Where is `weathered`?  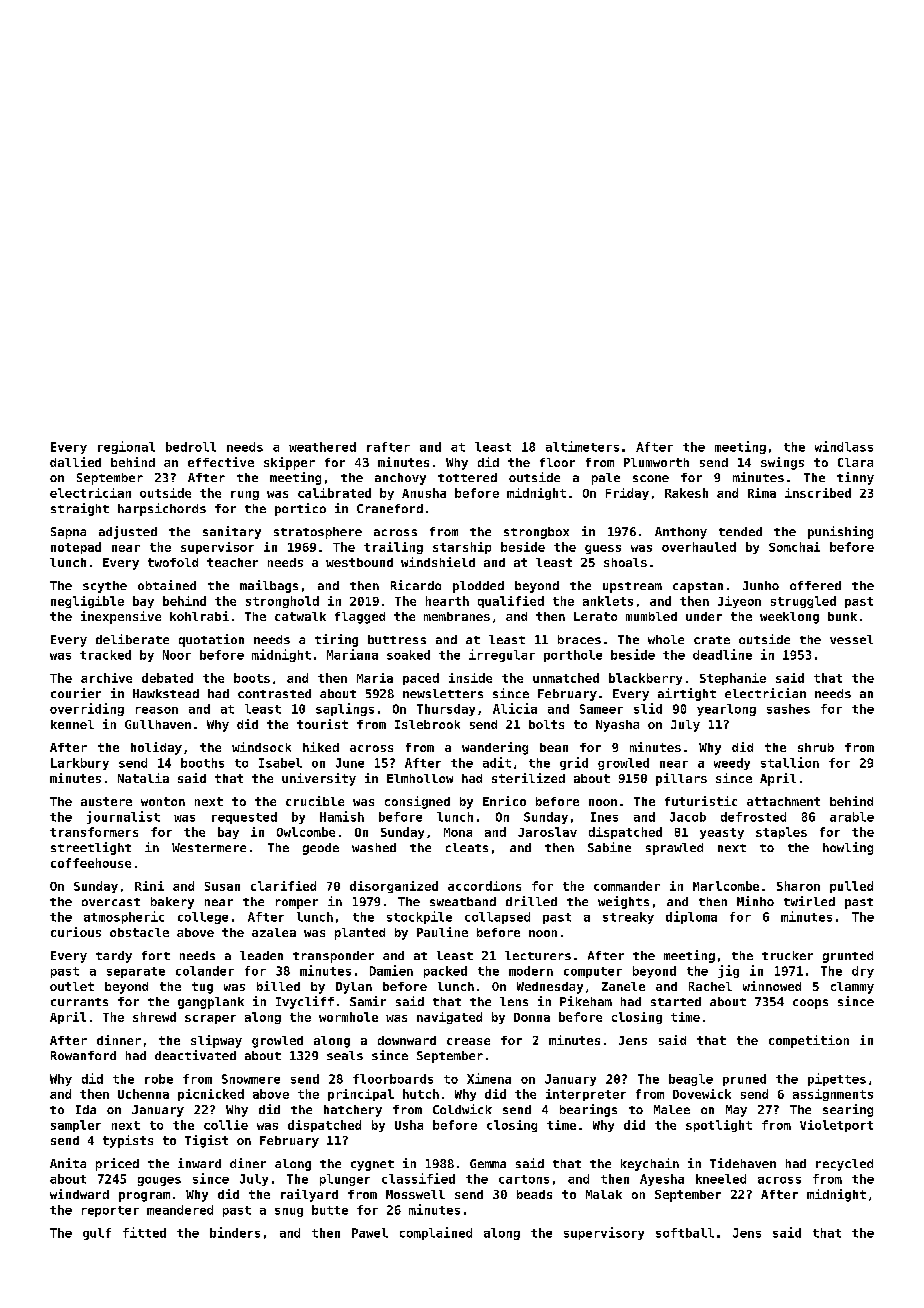
weathered is located at coordinates (322, 447).
